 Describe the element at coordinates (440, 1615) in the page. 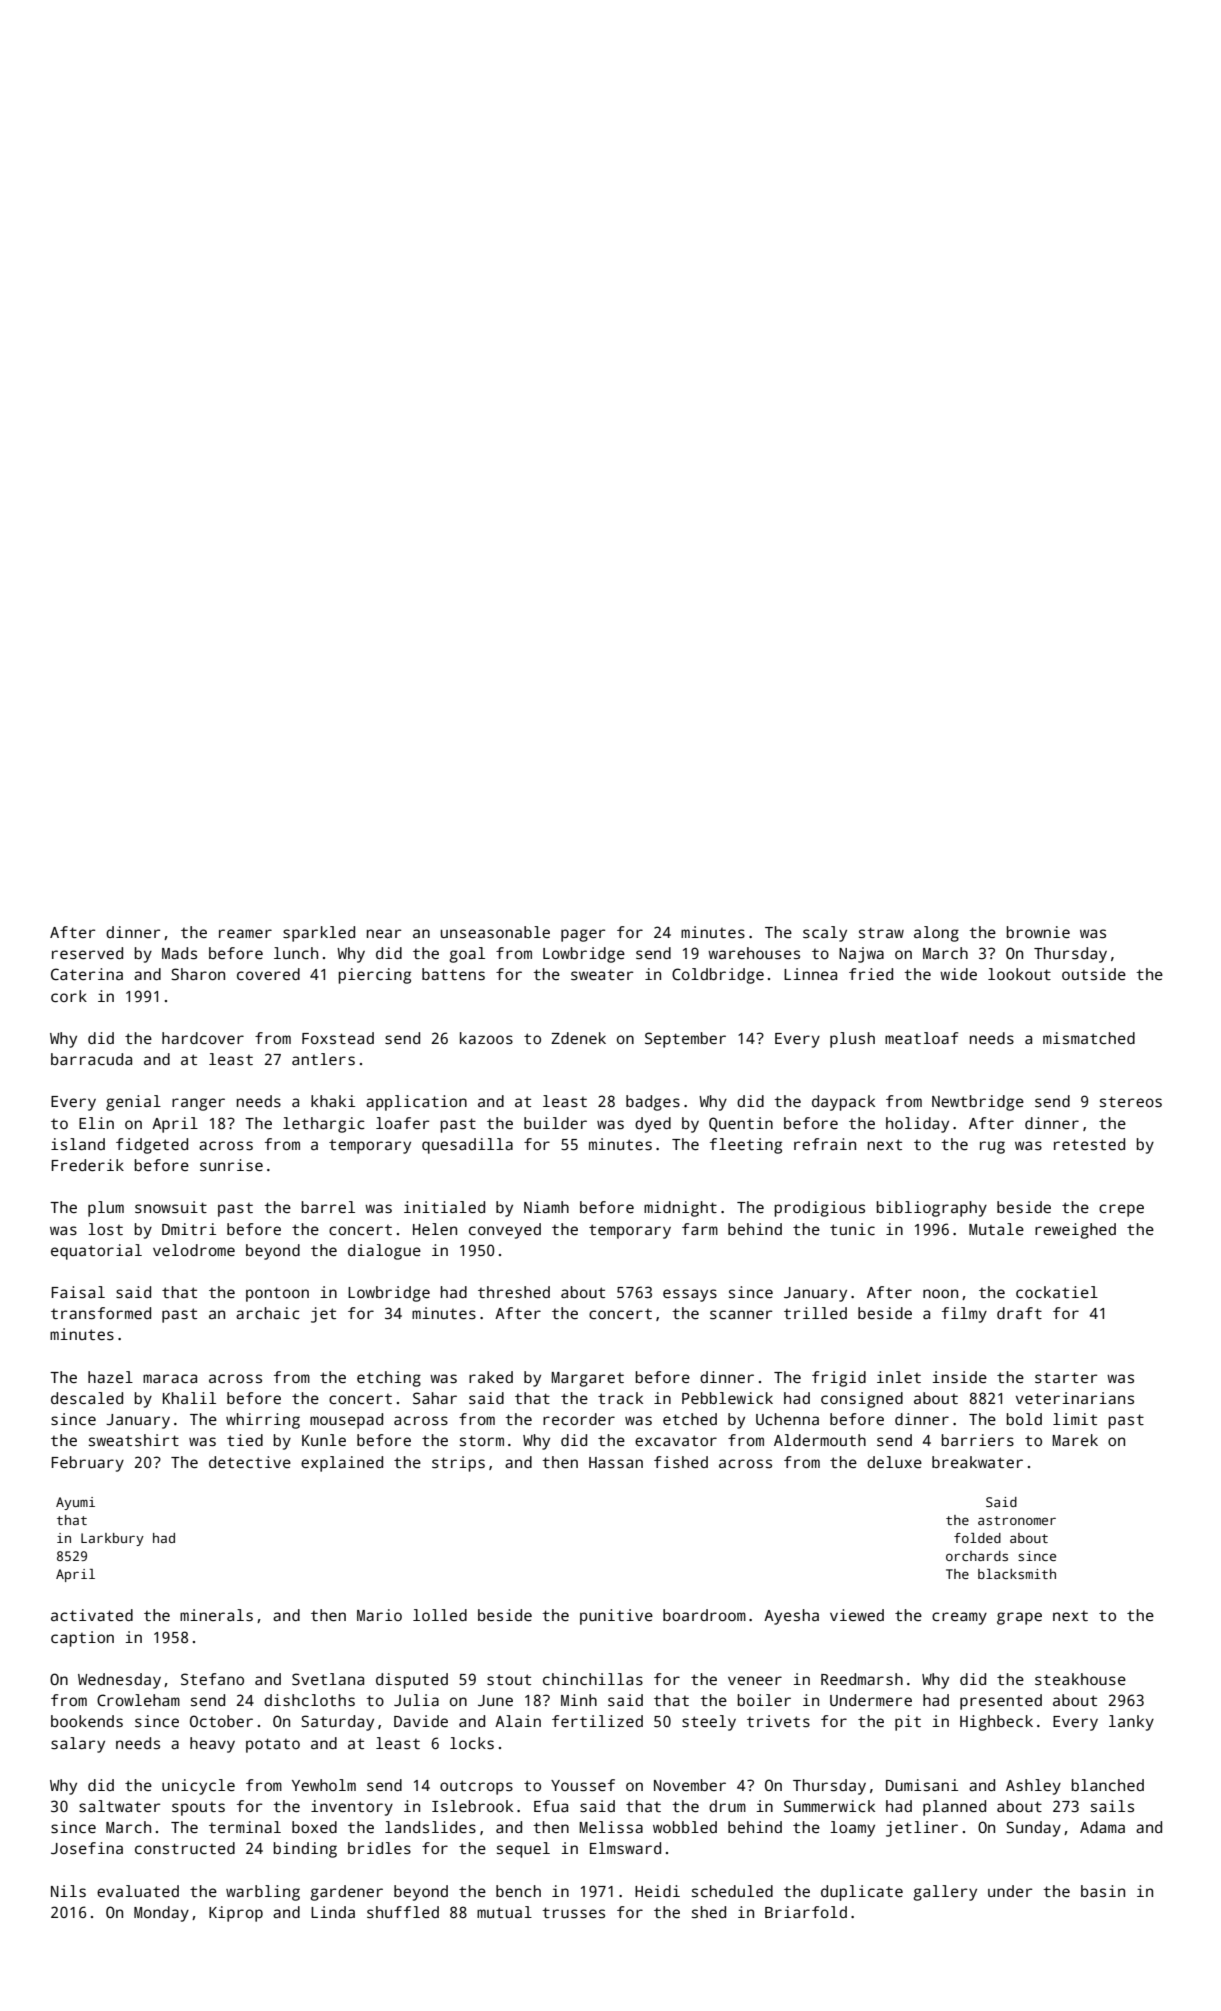

I see `lolled` at that location.
